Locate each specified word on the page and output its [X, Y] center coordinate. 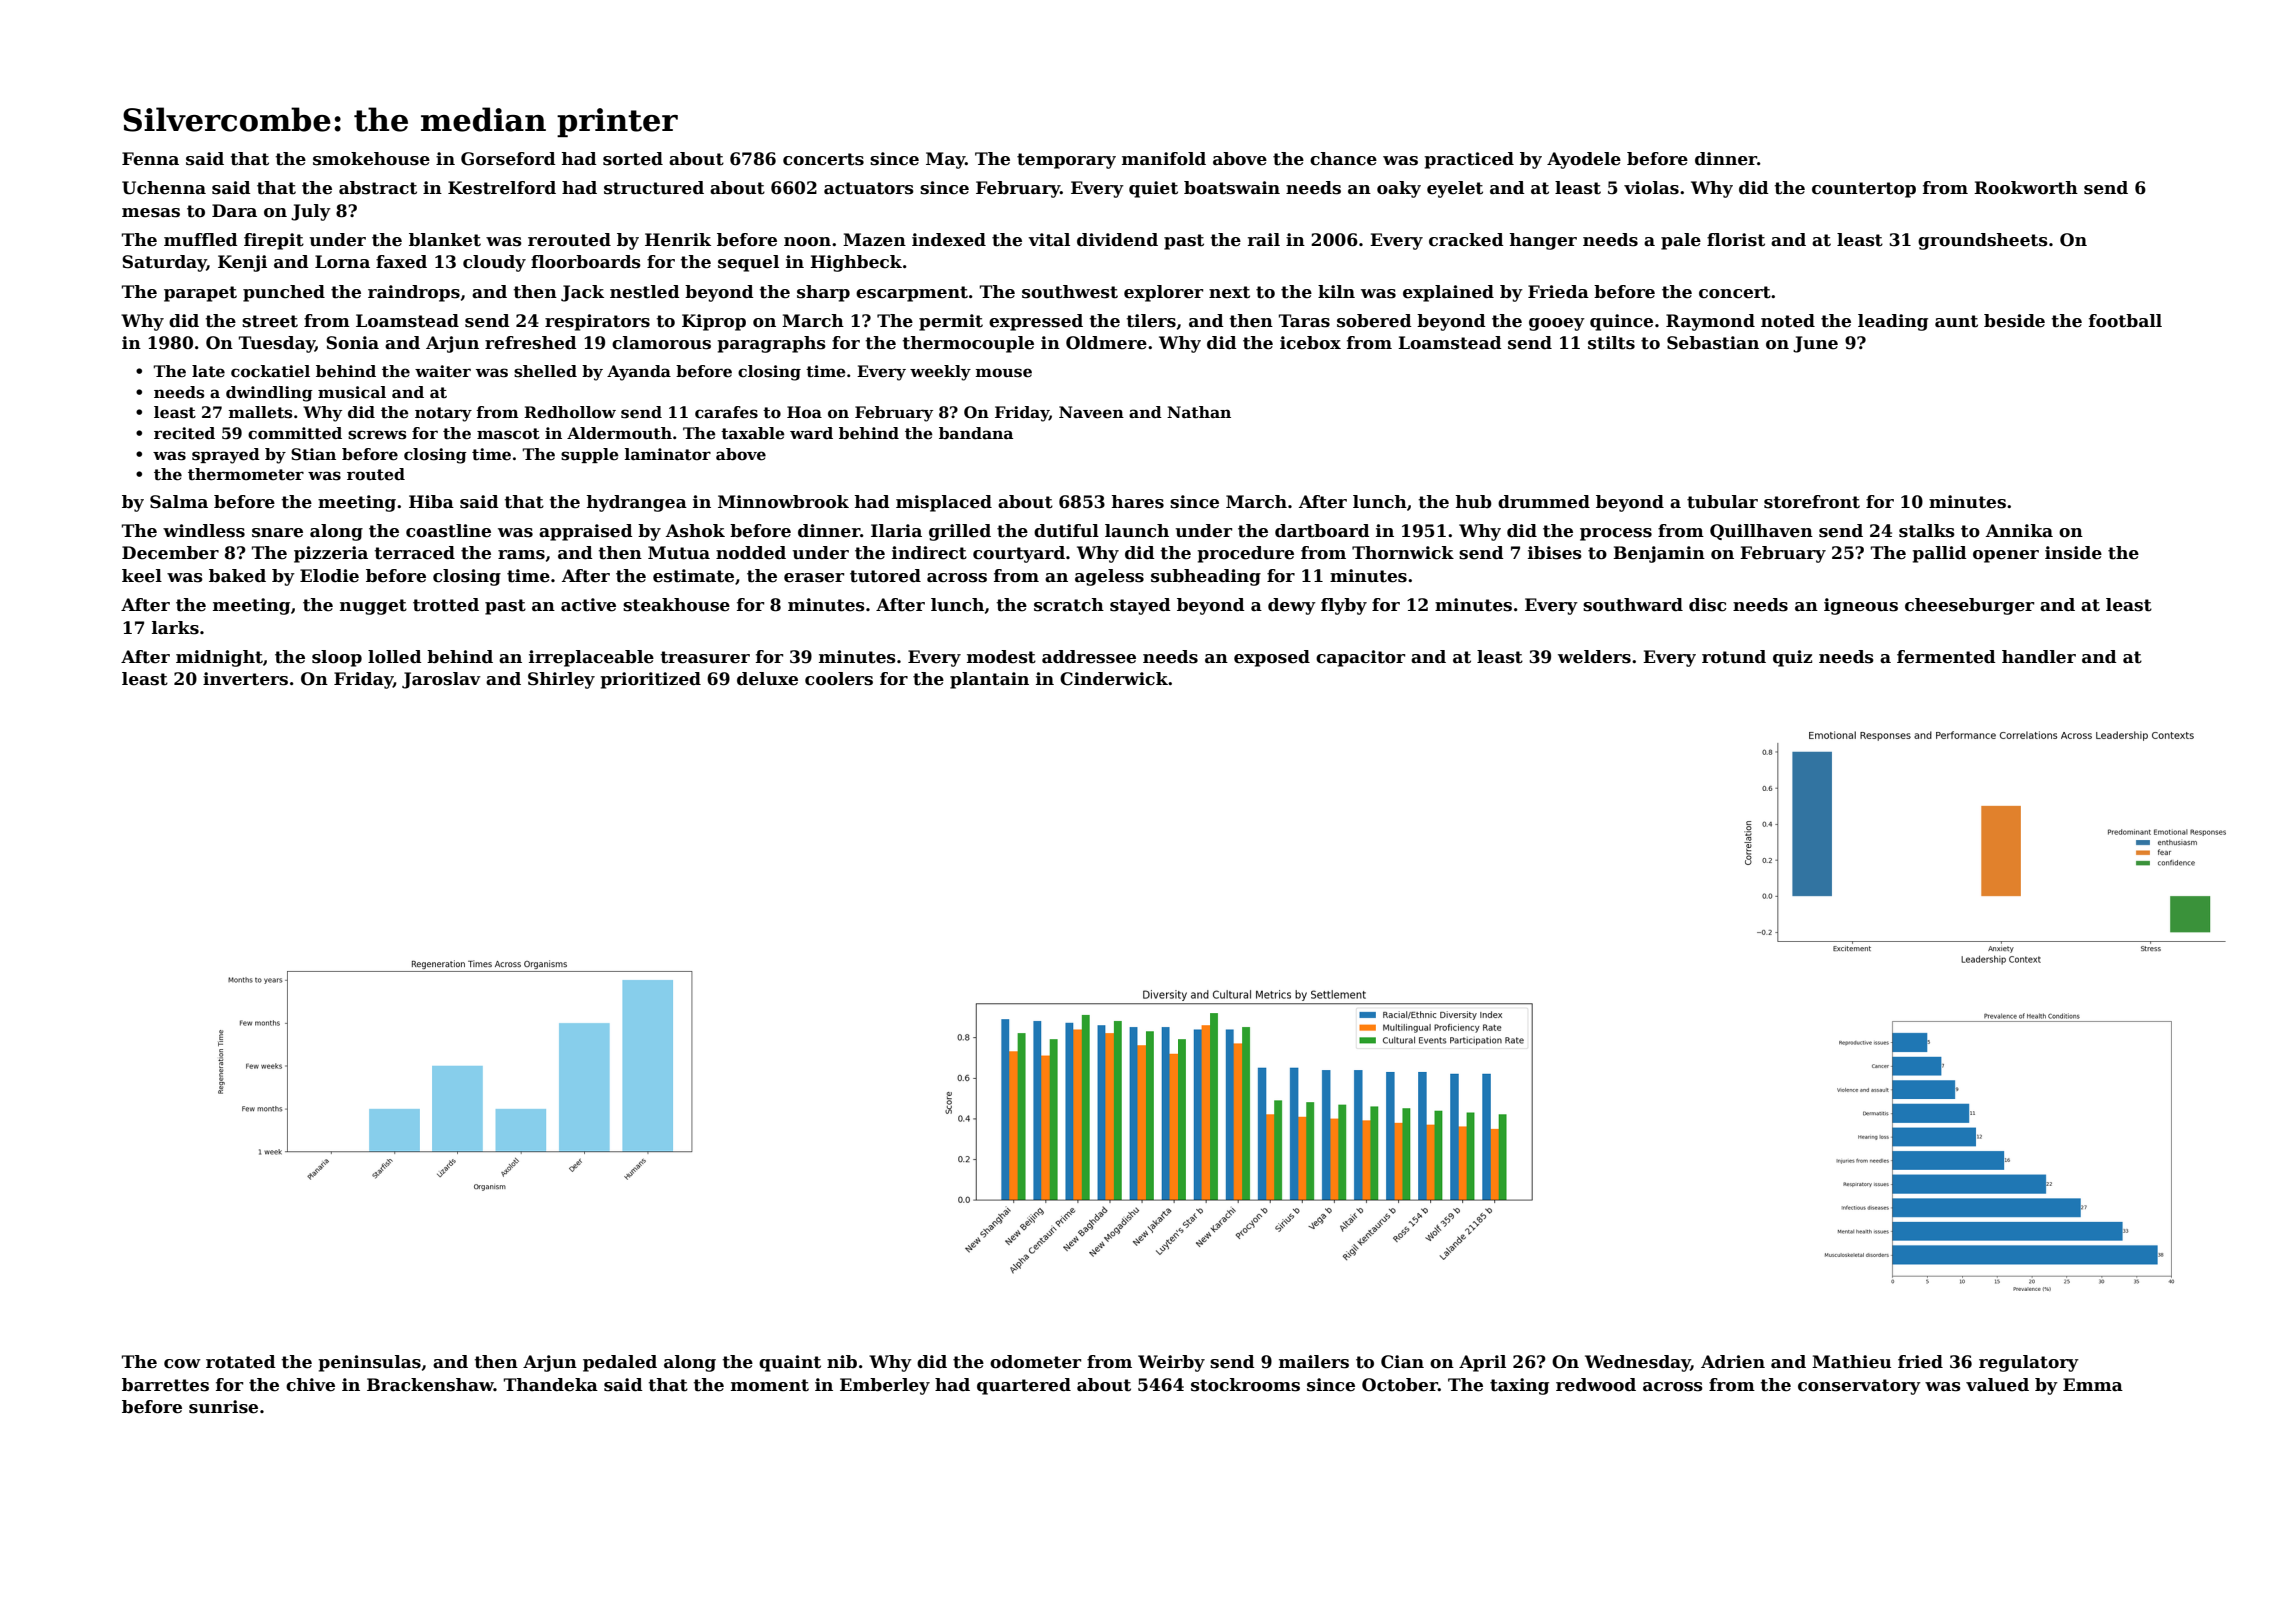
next [1229, 292]
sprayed [226, 456]
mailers [1314, 1362]
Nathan [1199, 412]
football [2125, 321]
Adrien [1733, 1362]
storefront [1812, 502]
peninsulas [369, 1363]
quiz [1792, 658]
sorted [633, 159]
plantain [989, 680]
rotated [241, 1362]
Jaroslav [441, 680]
